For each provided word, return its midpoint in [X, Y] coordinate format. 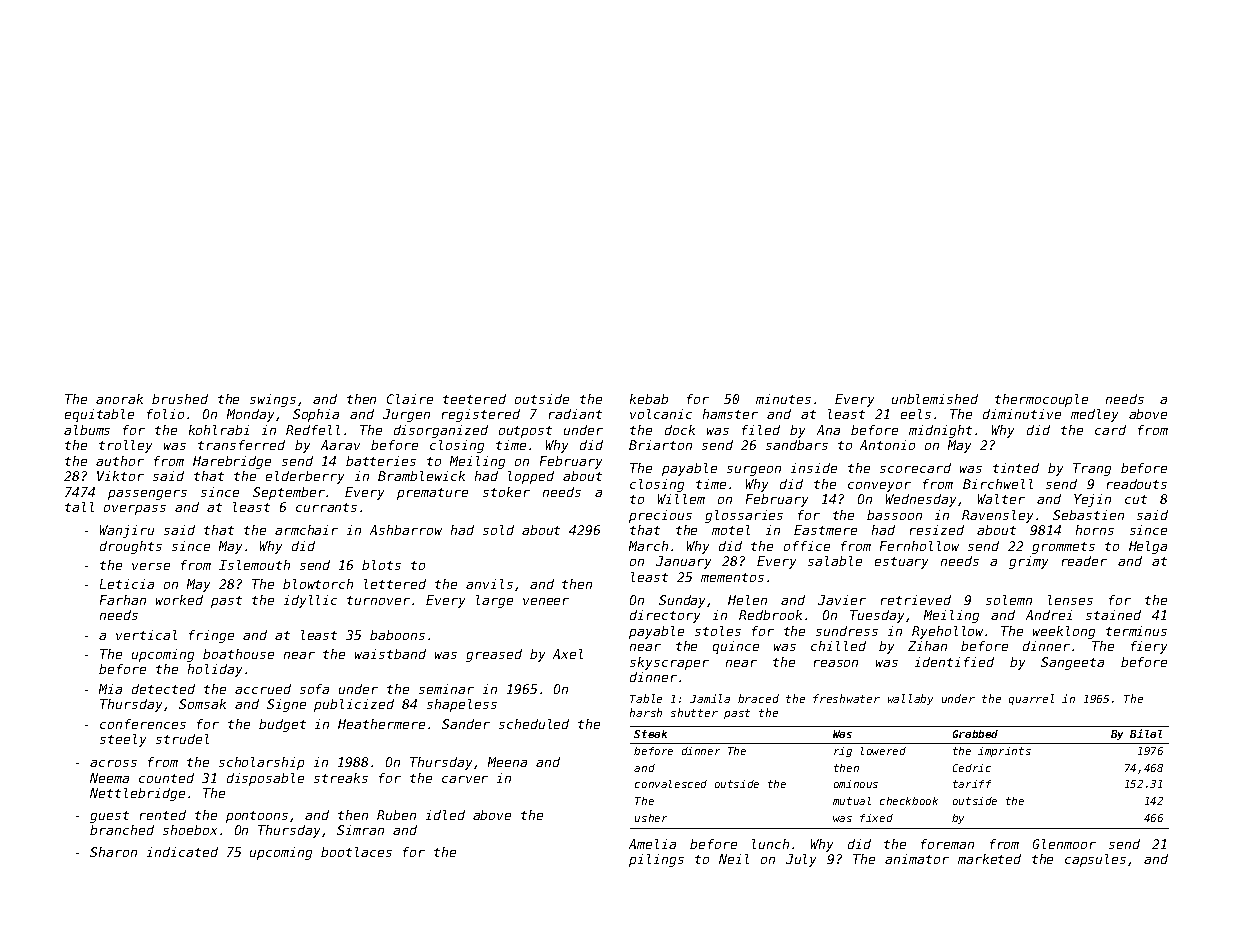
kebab [649, 399]
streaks [341, 778]
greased [494, 655]
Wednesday [921, 500]
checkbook [909, 801]
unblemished [935, 399]
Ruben [396, 815]
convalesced [671, 784]
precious [660, 516]
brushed [180, 399]
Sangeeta [1072, 663]
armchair [306, 530]
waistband [390, 654]
